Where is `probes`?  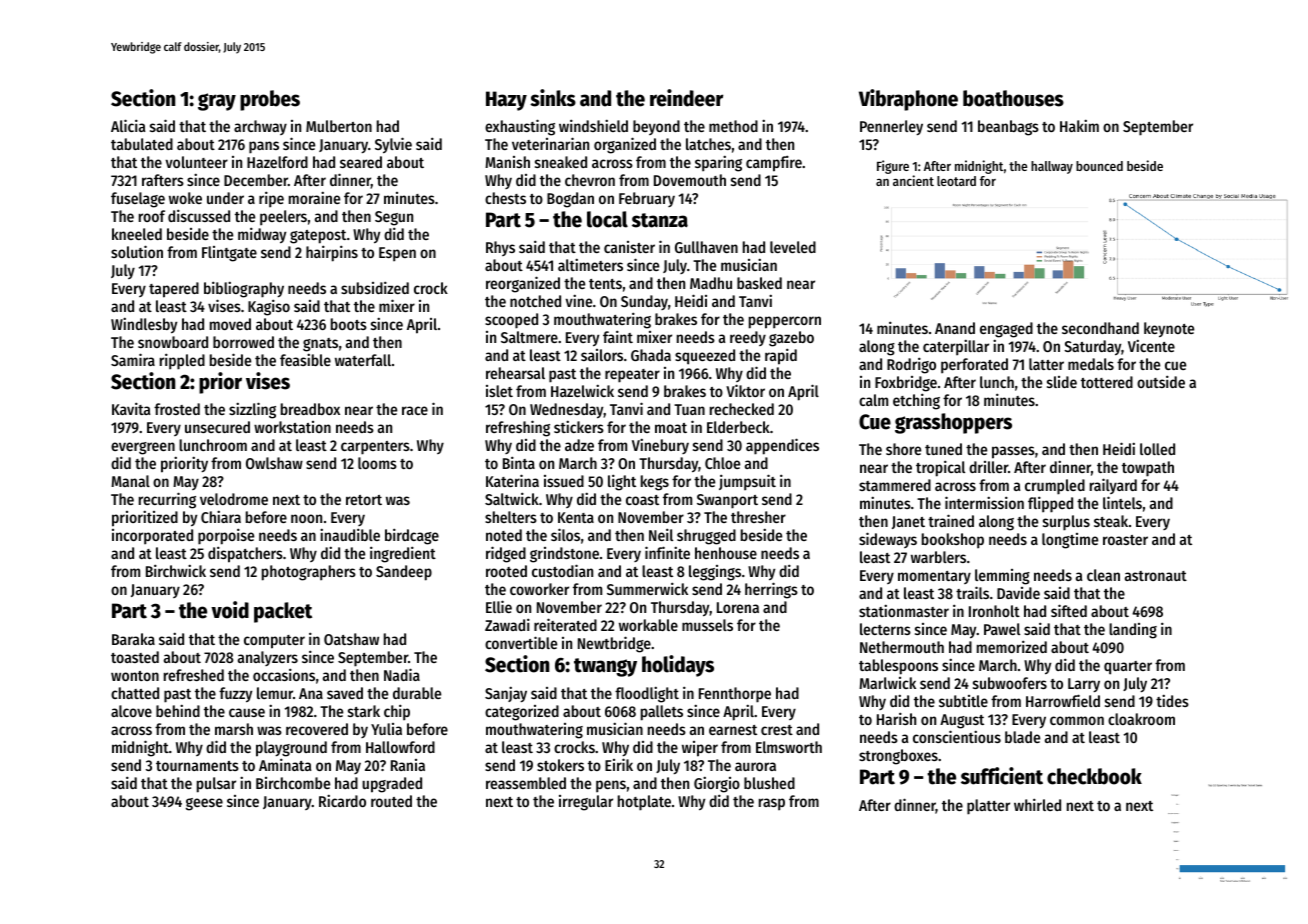
probes is located at coordinates (270, 100).
